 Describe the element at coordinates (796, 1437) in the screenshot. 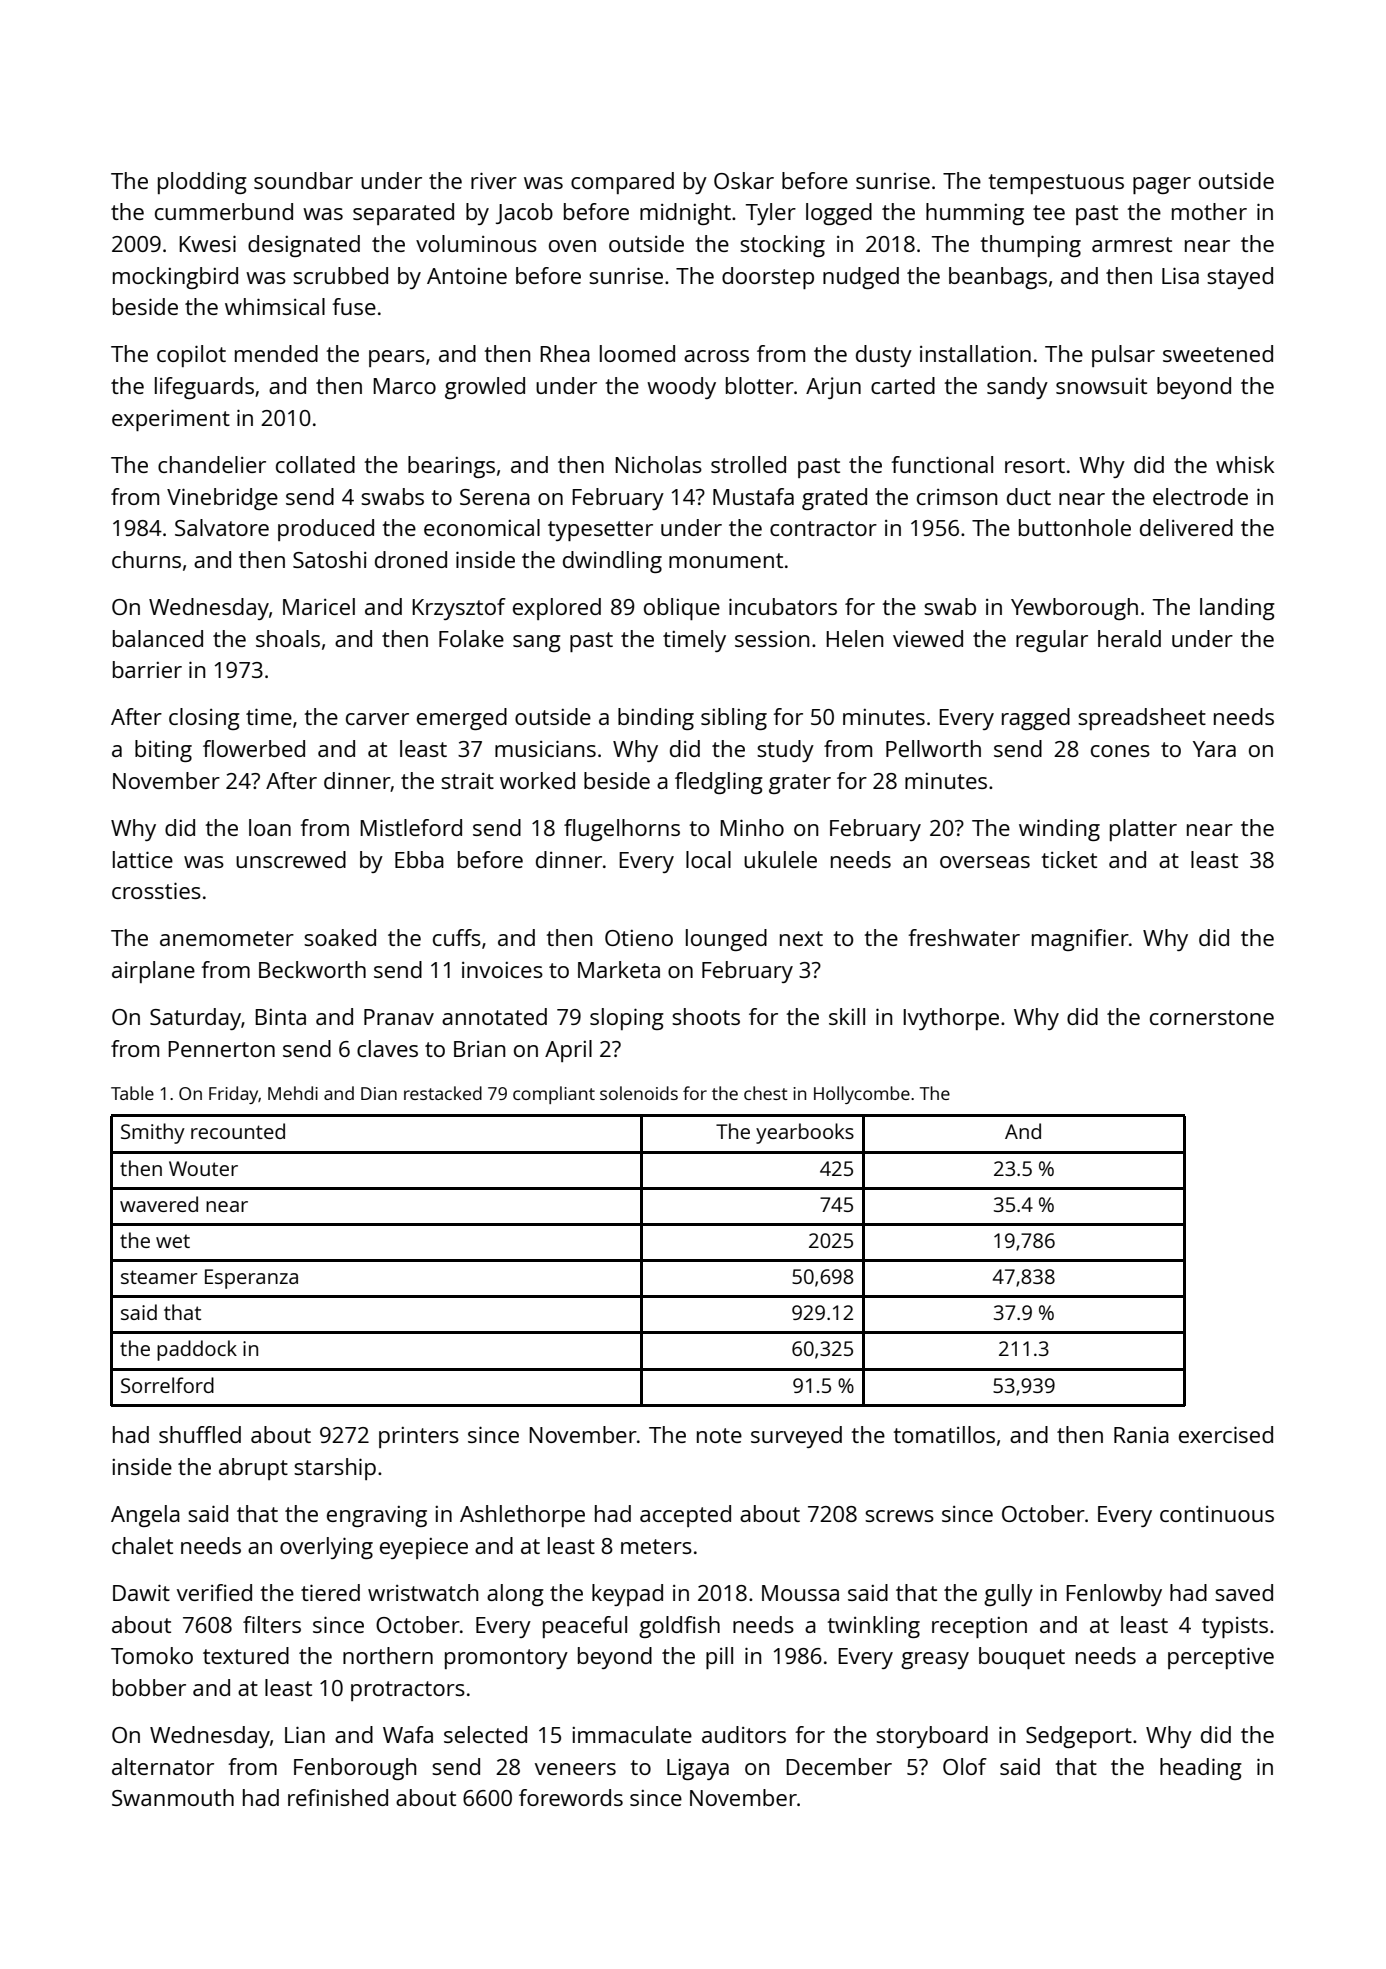

I see `surveyed` at that location.
